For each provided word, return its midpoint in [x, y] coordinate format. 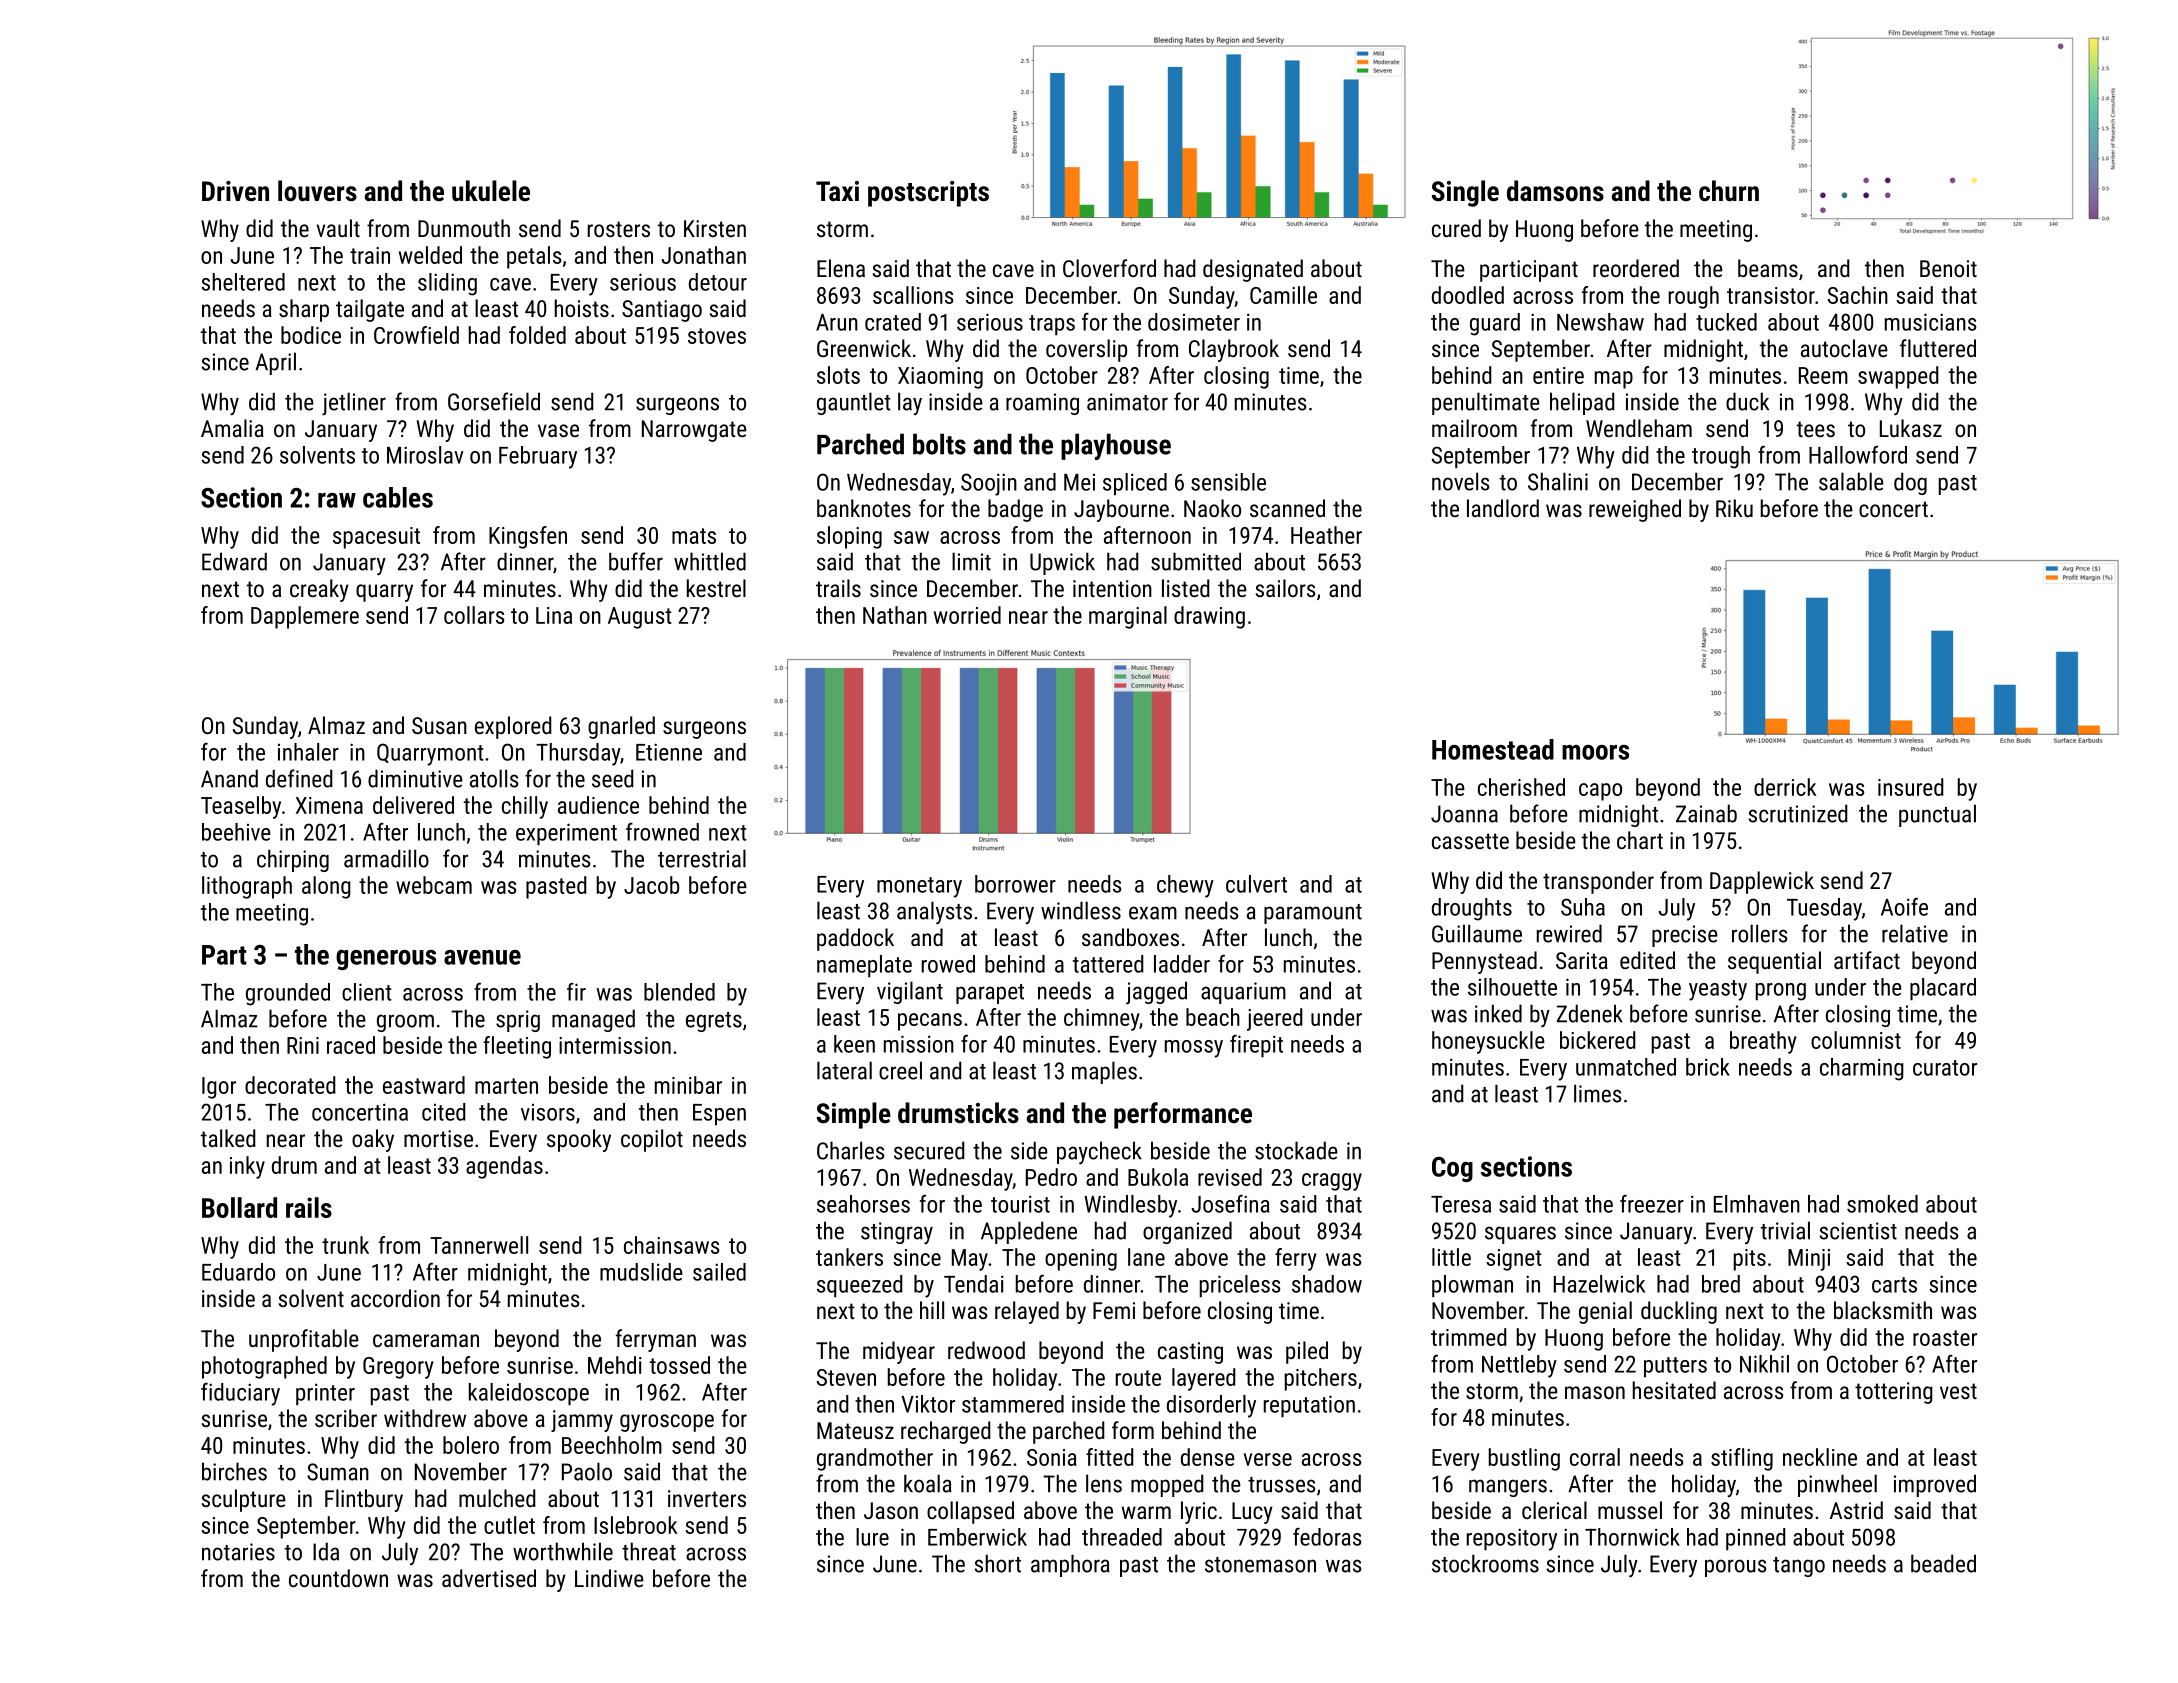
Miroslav [425, 455]
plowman [1472, 1286]
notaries [238, 1552]
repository [1512, 1539]
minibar [688, 1085]
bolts [939, 444]
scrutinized [1798, 813]
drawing [1209, 617]
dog [1910, 483]
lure [872, 1537]
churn [1729, 191]
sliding [447, 284]
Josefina [1230, 1203]
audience [598, 805]
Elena [841, 268]
